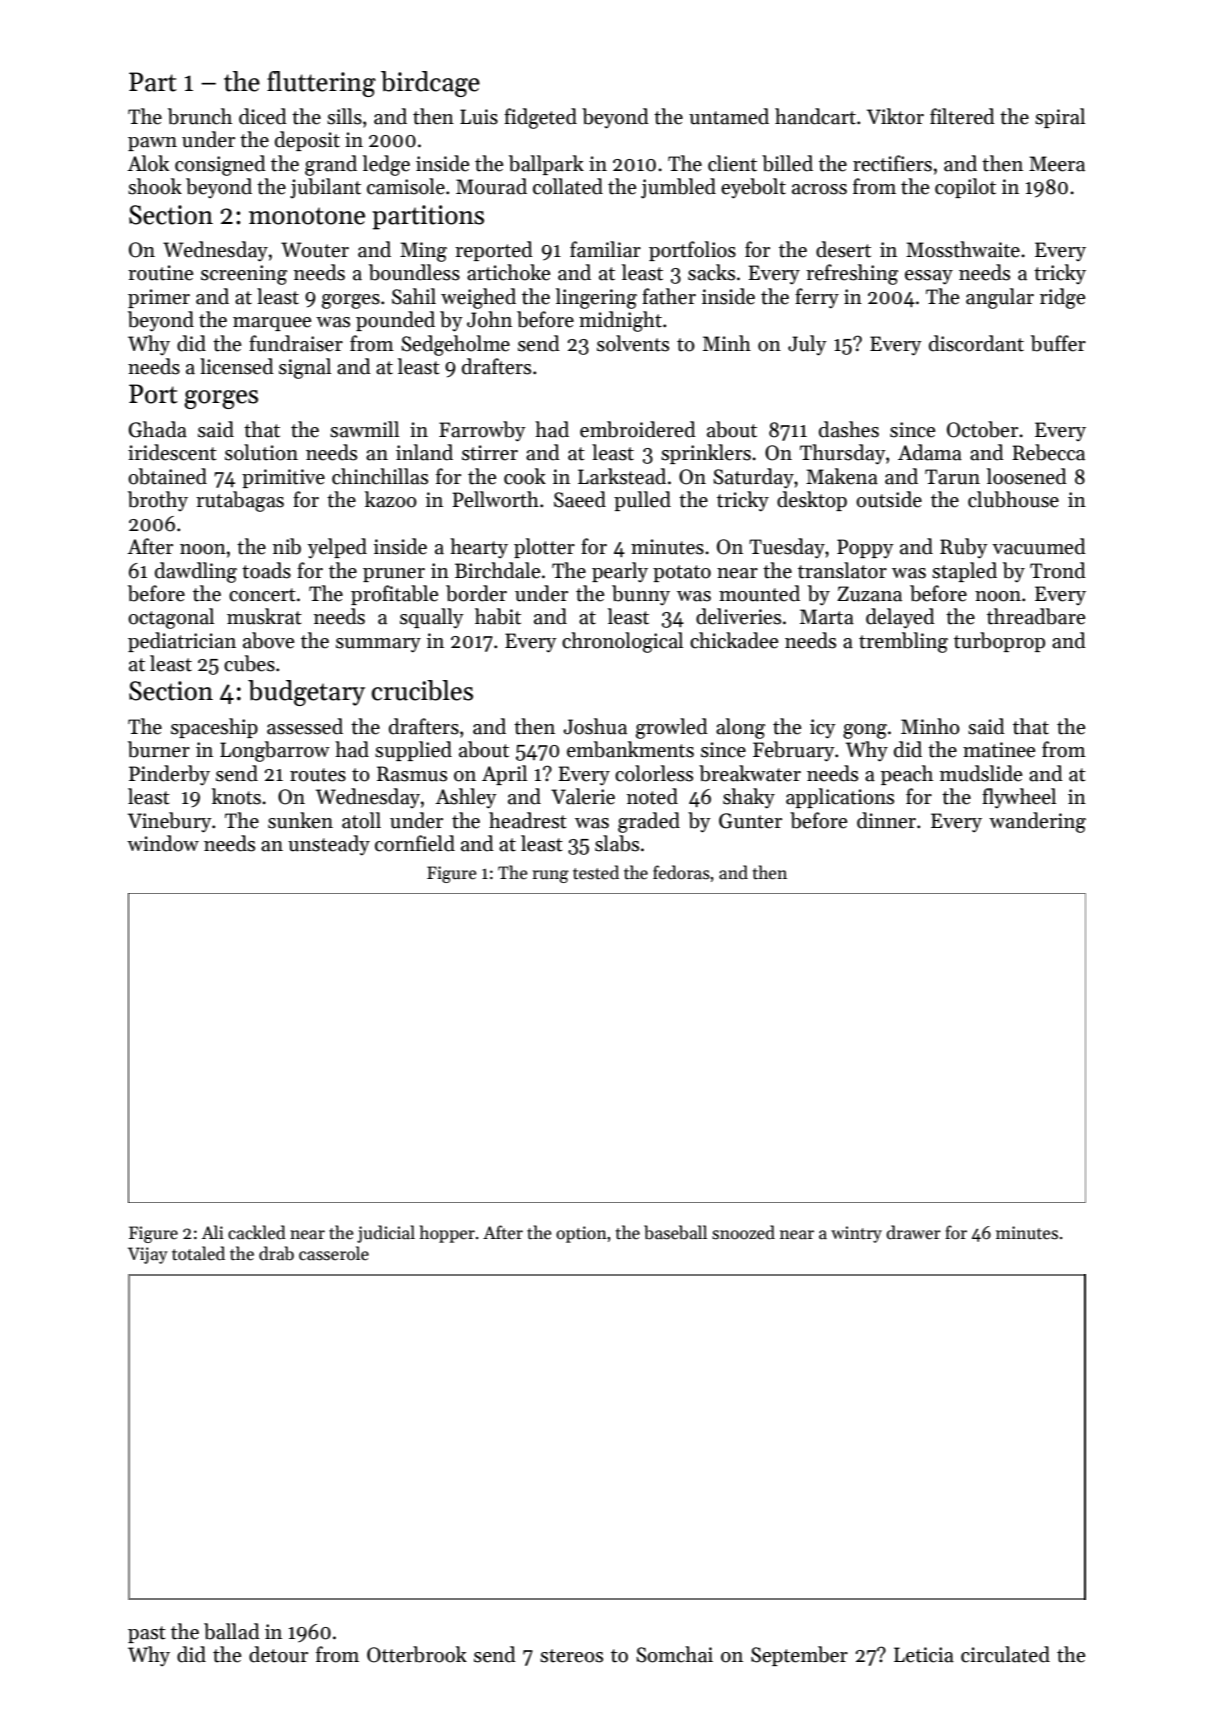  Describe the element at coordinates (1037, 822) in the document. I see `wandering` at that location.
